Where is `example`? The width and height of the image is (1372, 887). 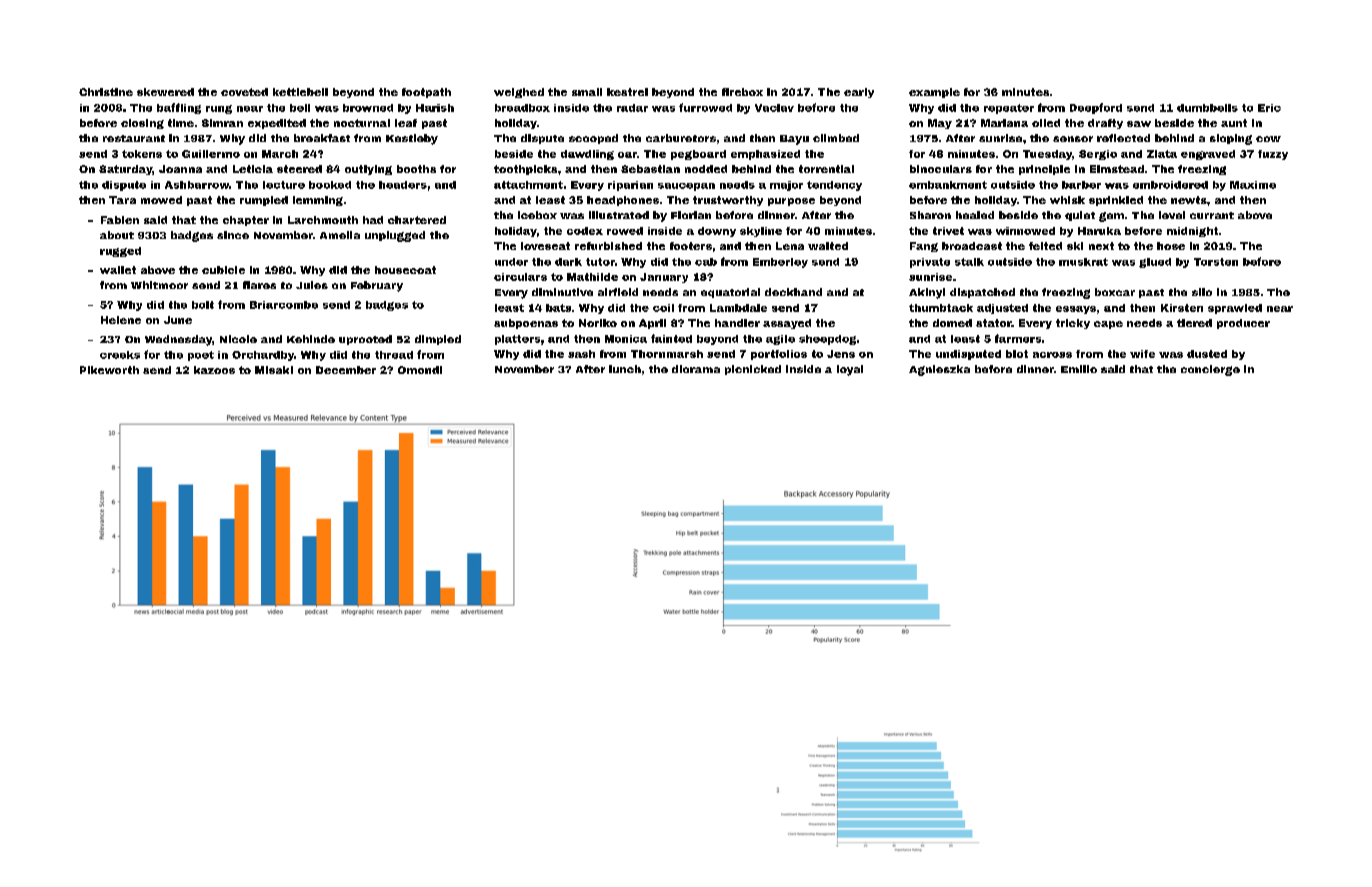
example is located at coordinates (934, 93).
